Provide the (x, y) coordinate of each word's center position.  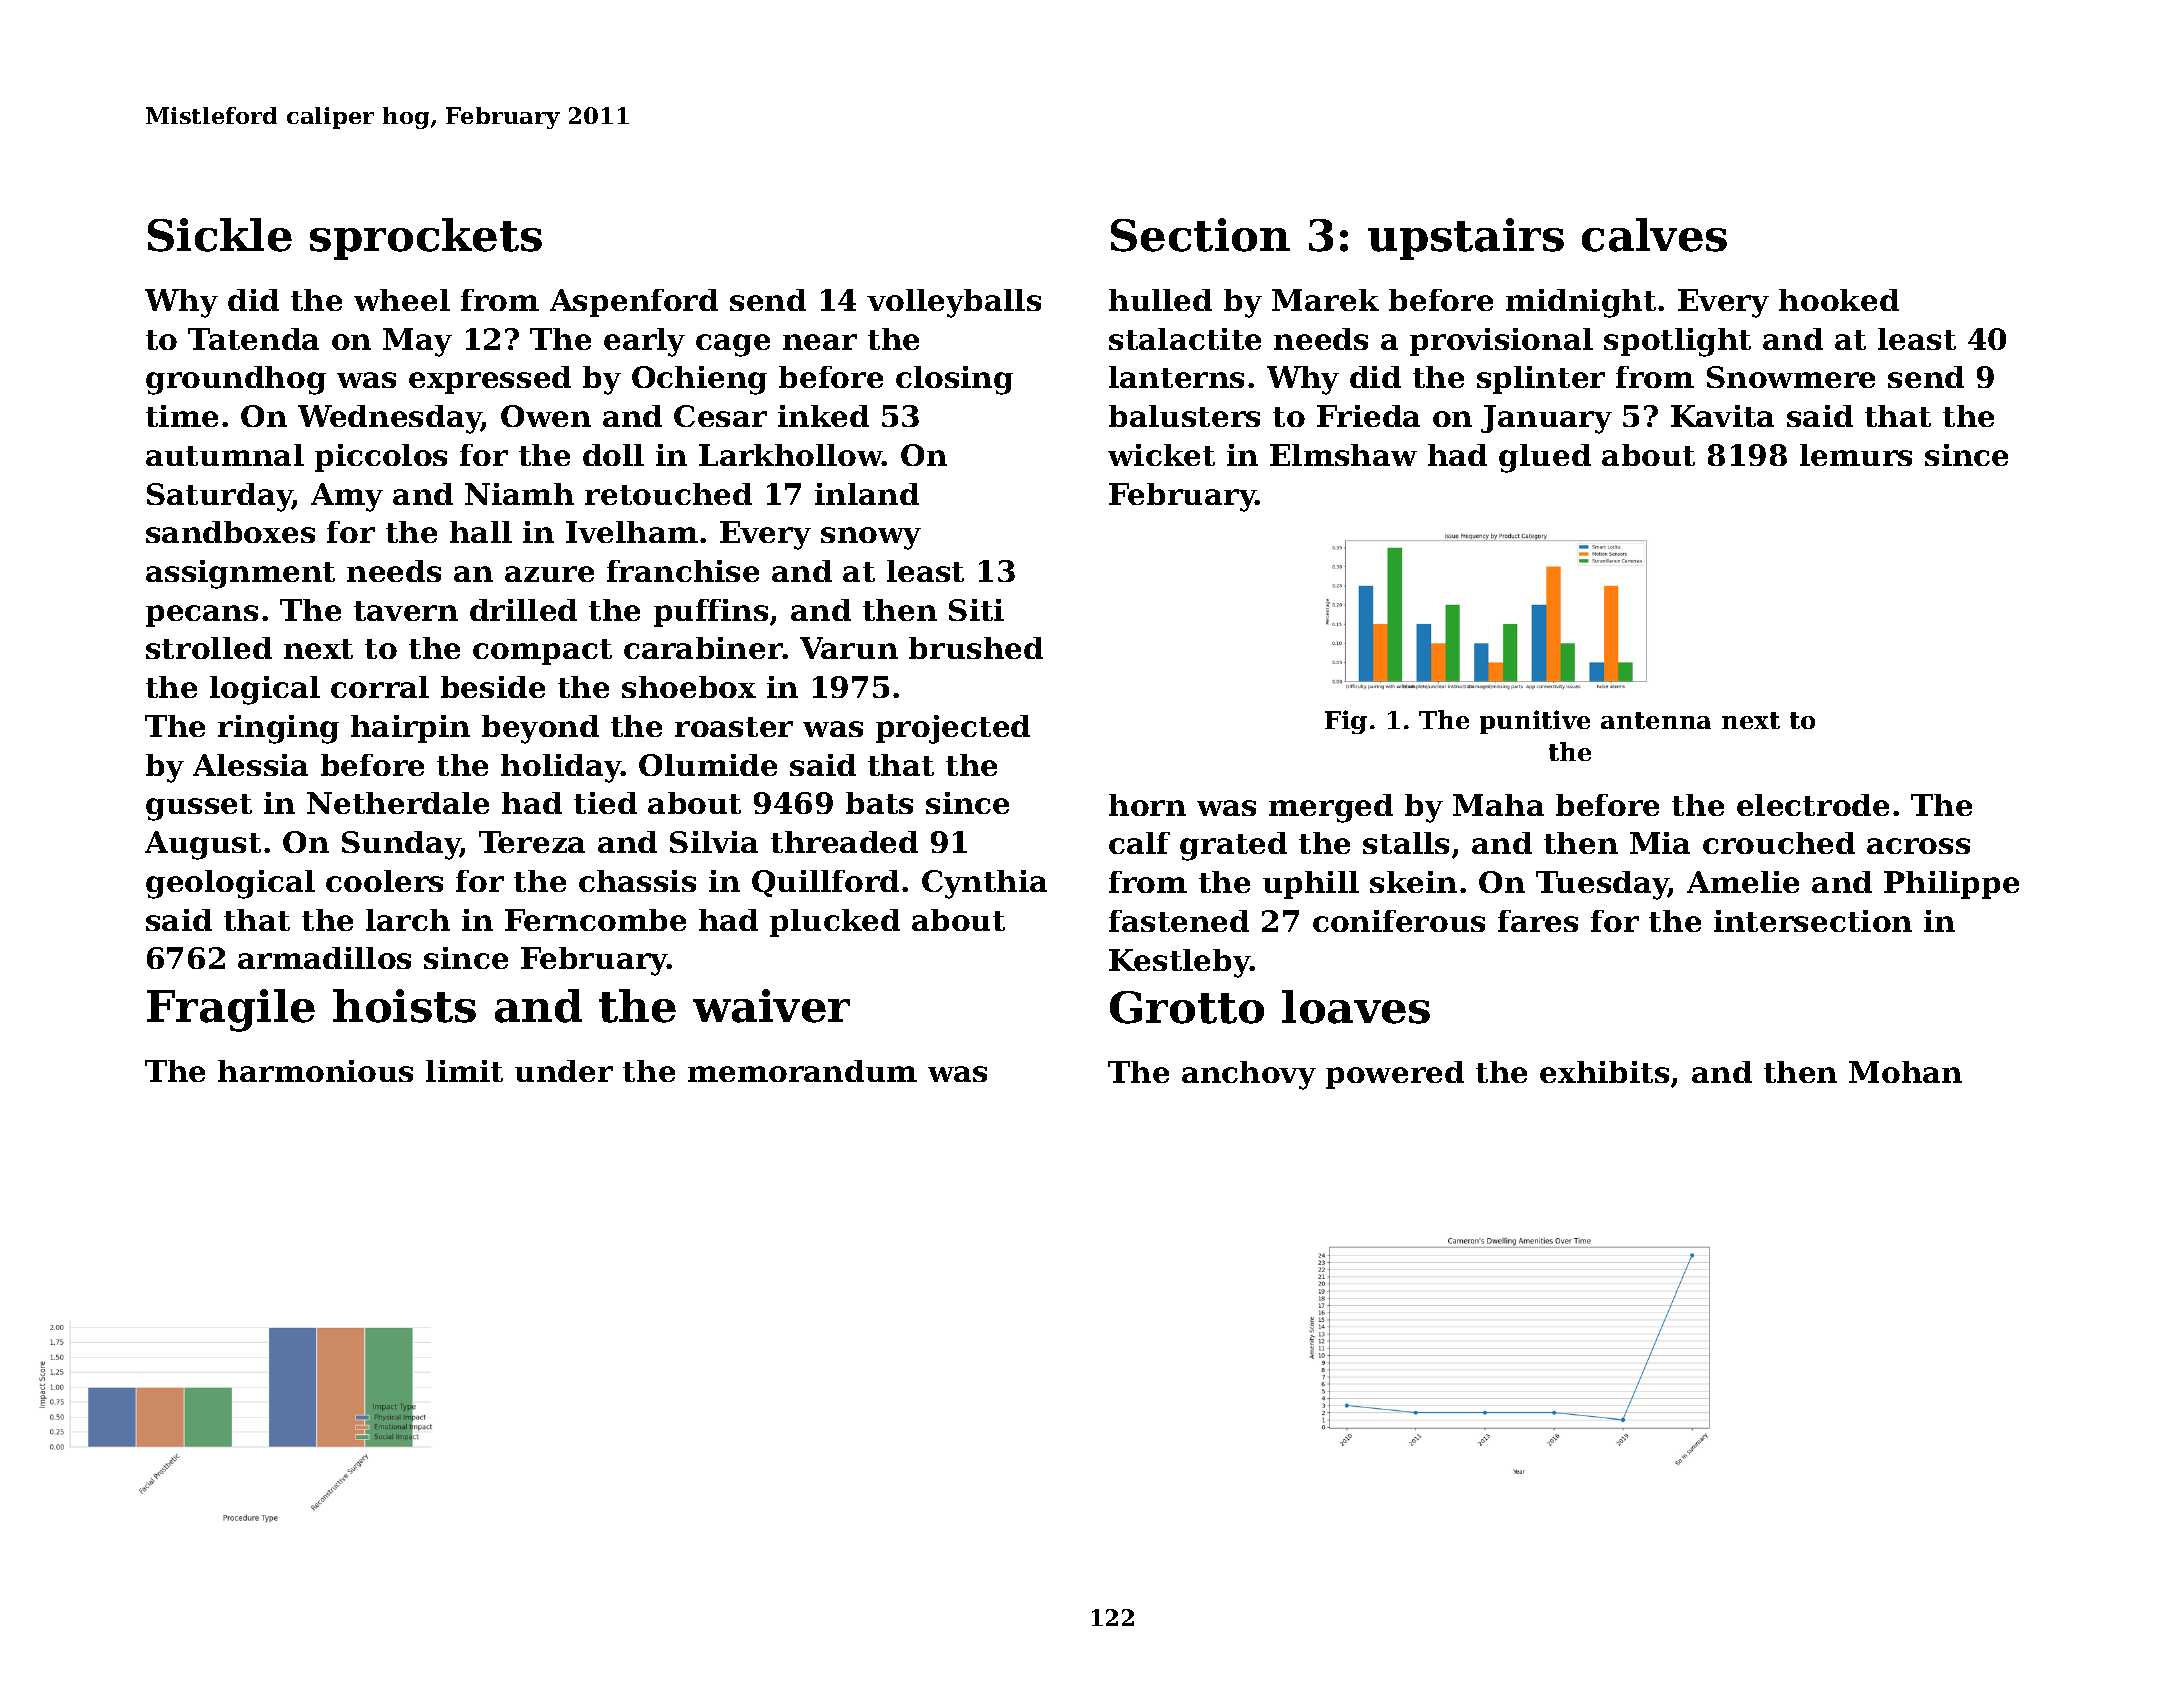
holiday (561, 768)
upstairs (1466, 239)
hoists (404, 1006)
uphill (1311, 885)
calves (1654, 235)
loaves (1356, 1007)
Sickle (220, 235)
